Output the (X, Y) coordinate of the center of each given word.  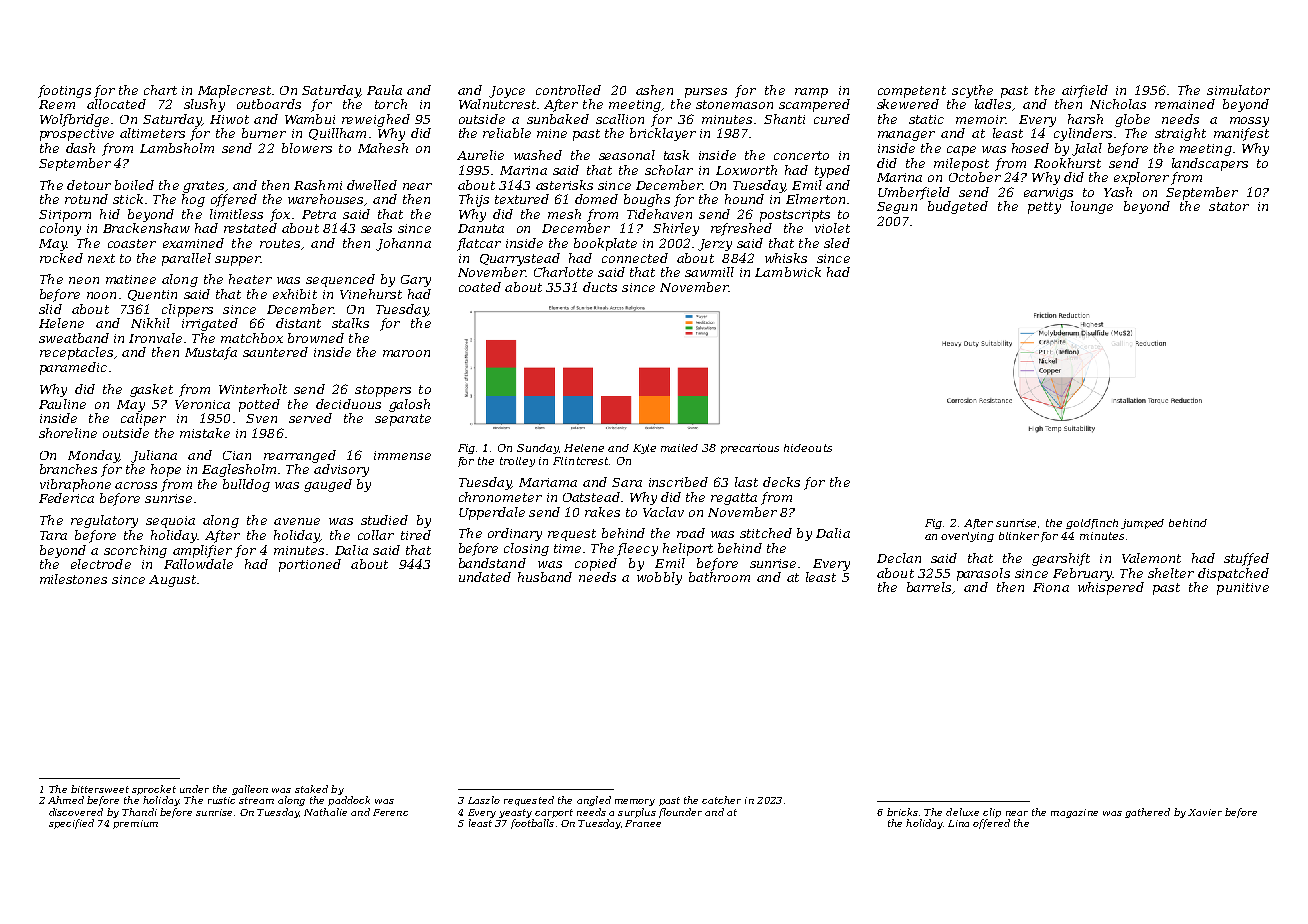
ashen (654, 90)
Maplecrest (234, 91)
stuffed (1246, 559)
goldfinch (1092, 524)
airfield (1085, 91)
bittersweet (100, 789)
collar (376, 535)
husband (545, 577)
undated (485, 577)
